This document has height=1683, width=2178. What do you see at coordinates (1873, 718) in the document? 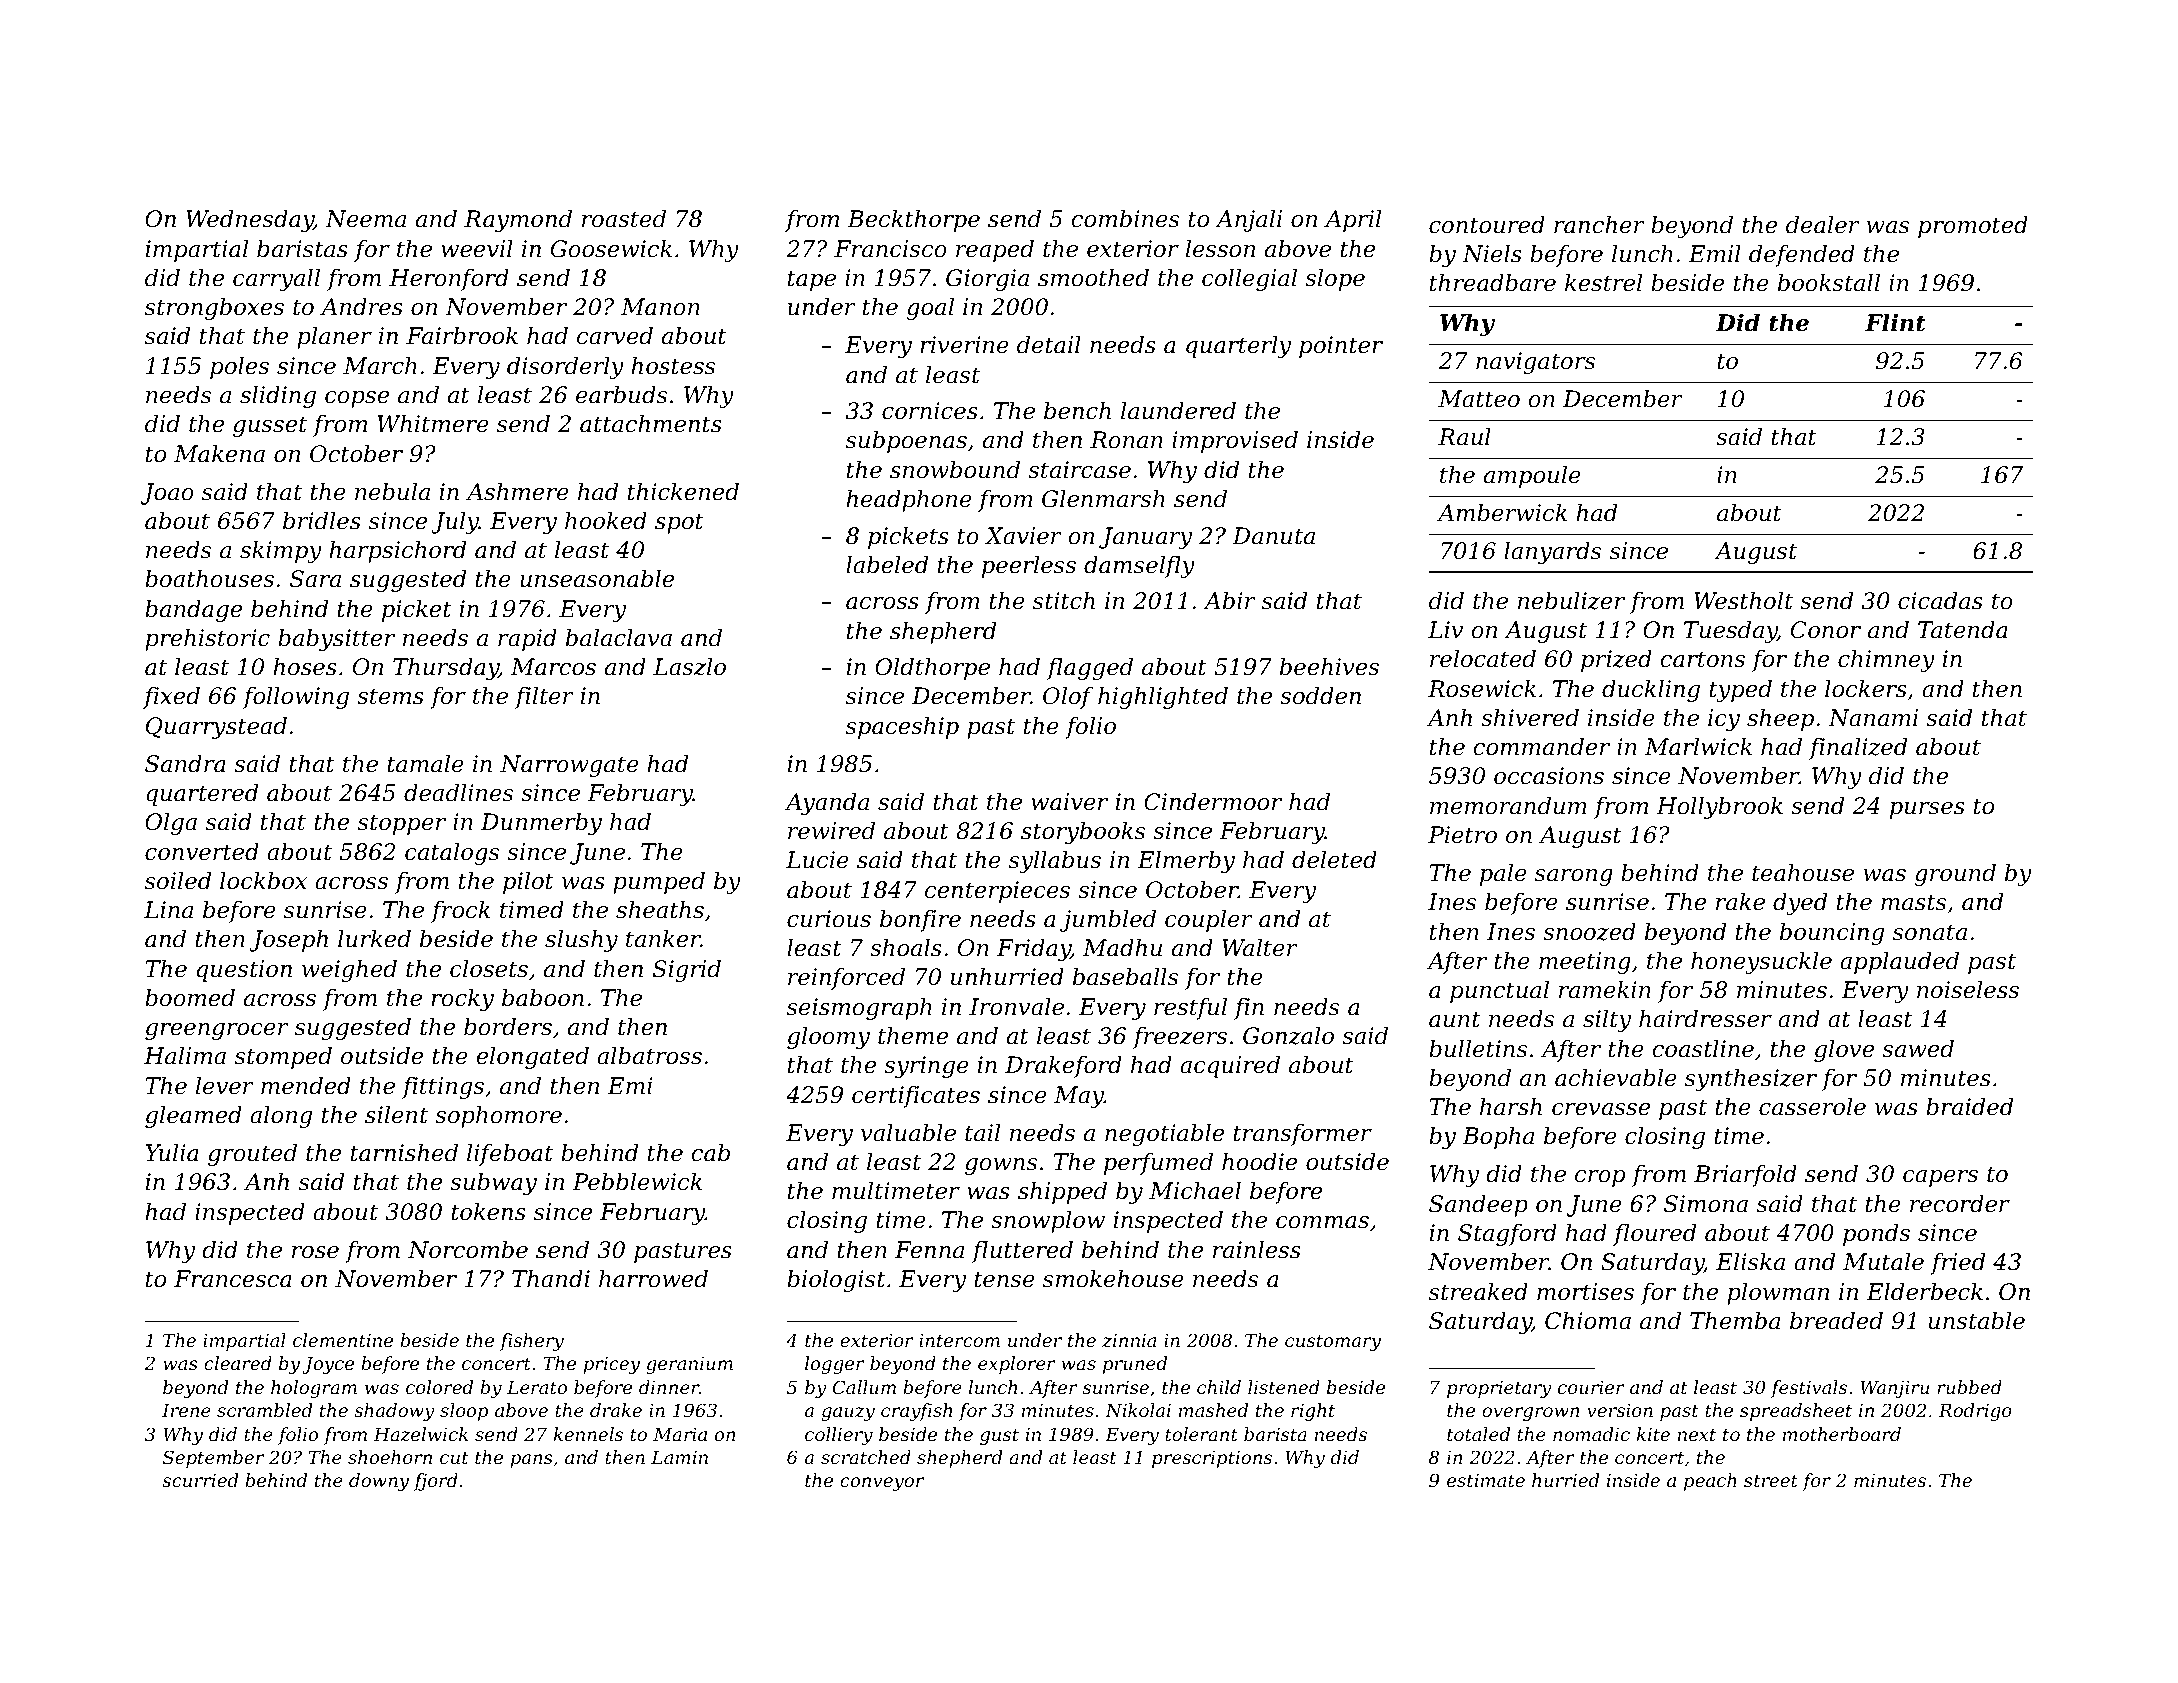
I see `Nanami` at bounding box center [1873, 718].
